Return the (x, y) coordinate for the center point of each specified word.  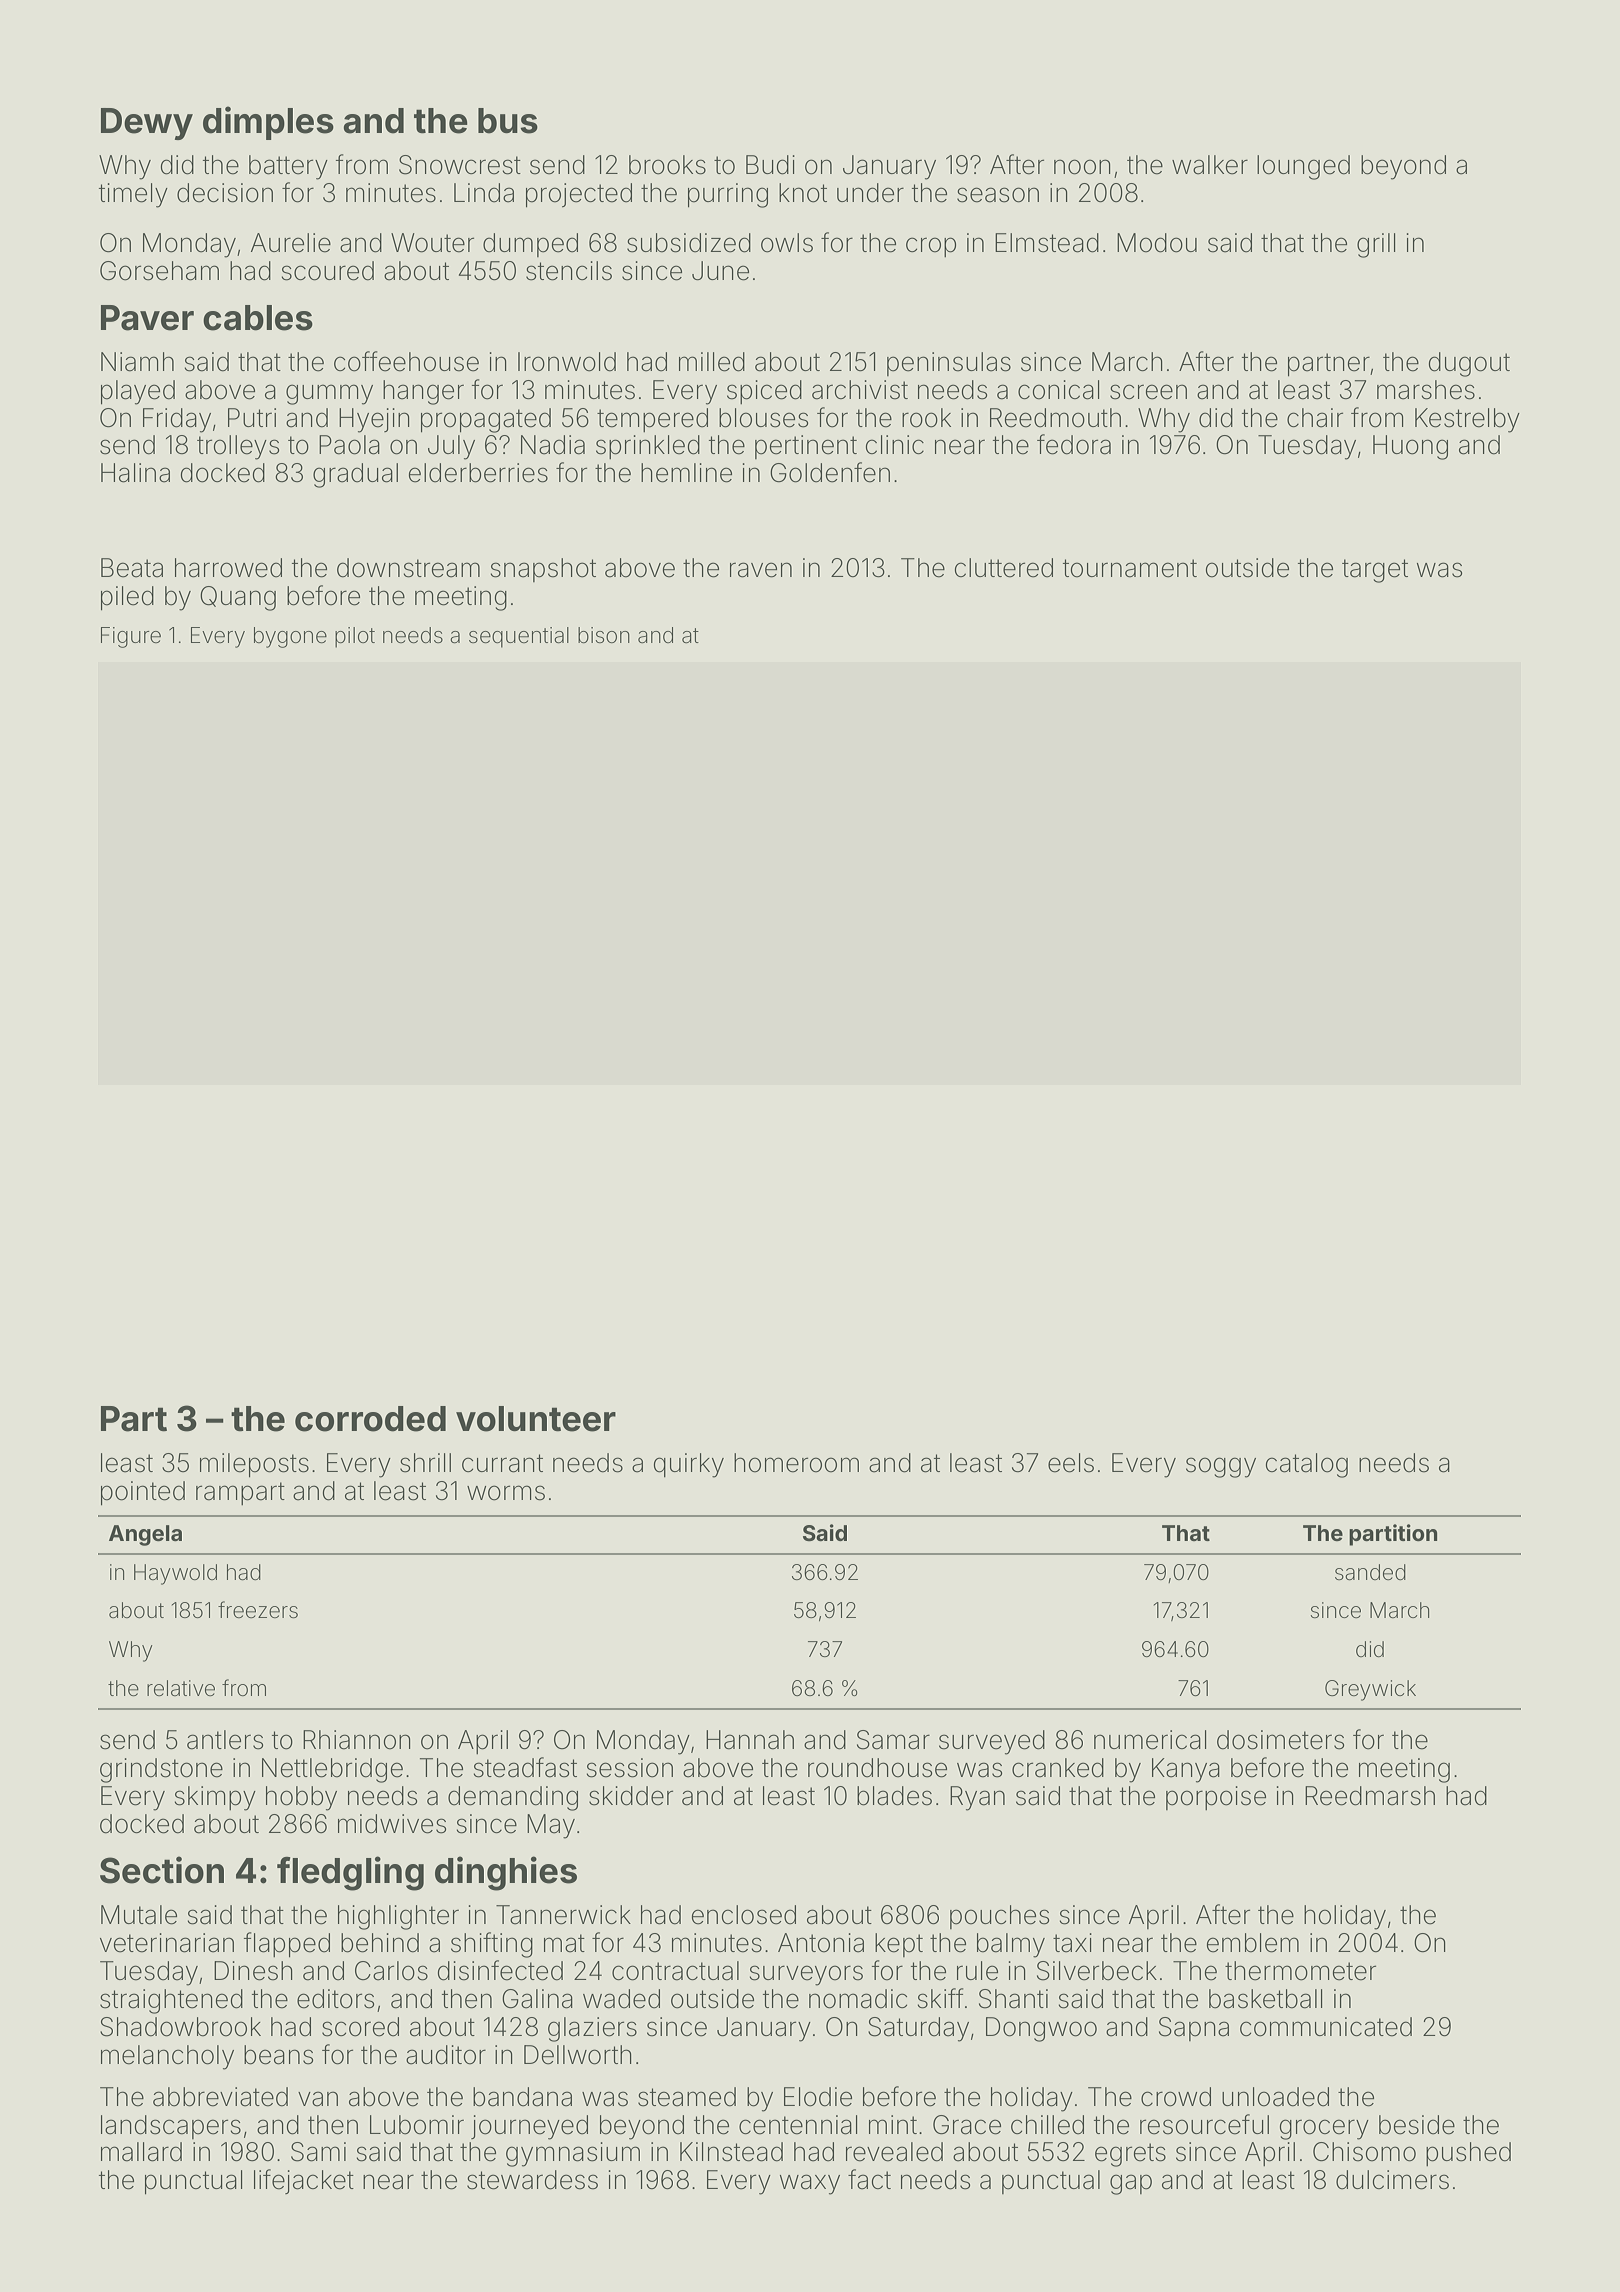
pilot (355, 637)
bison (604, 635)
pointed (143, 1493)
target (1375, 571)
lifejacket (304, 2181)
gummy (329, 394)
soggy (1221, 1467)
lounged (1303, 167)
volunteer (536, 1419)
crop (931, 247)
